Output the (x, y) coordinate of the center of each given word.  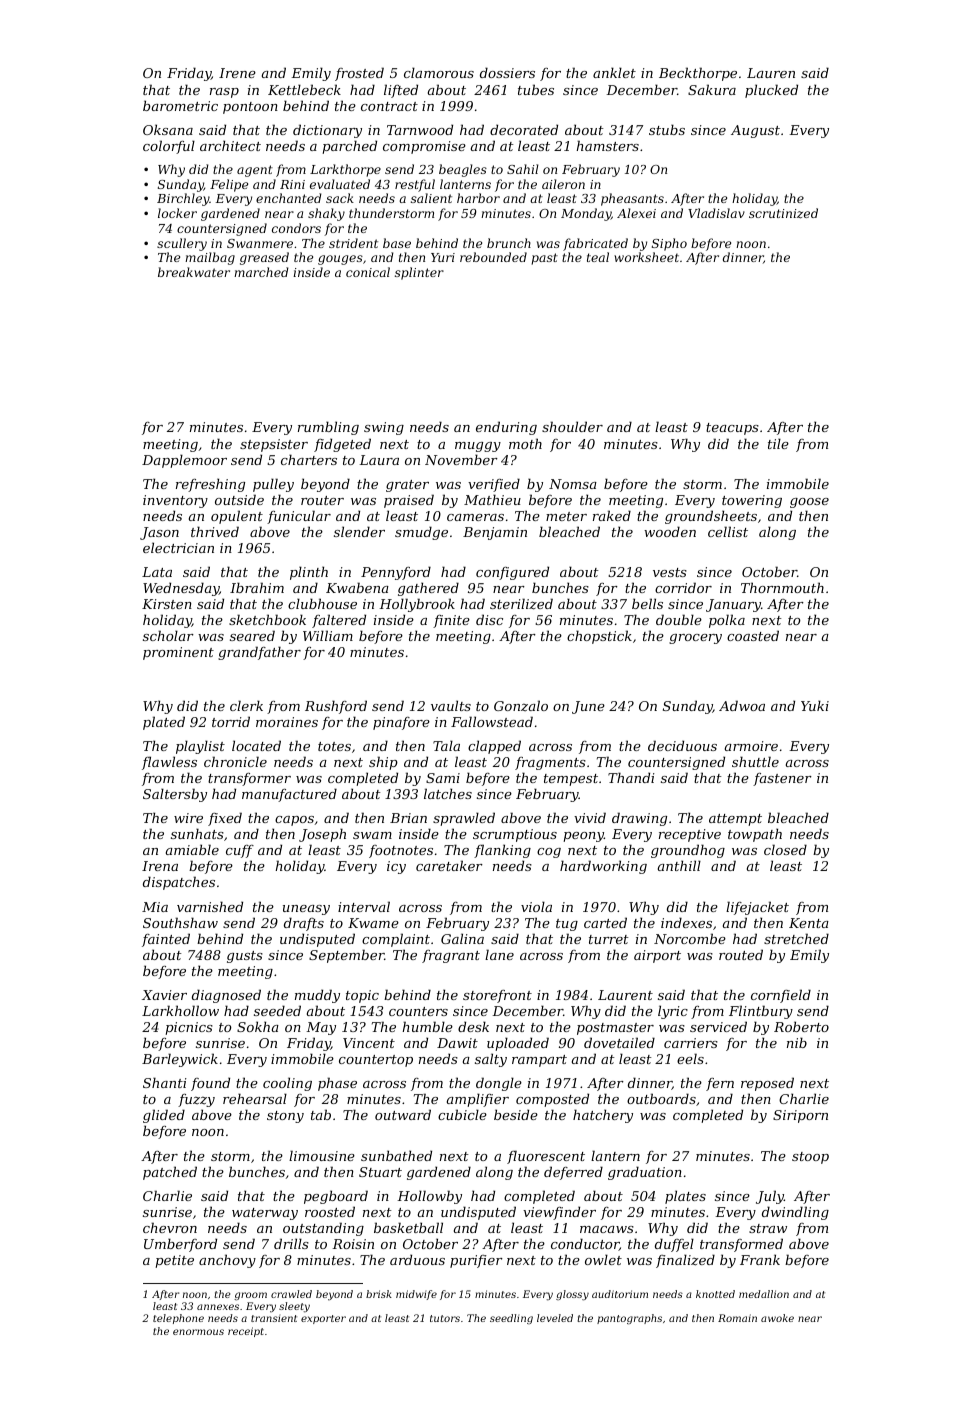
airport (657, 956)
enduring (506, 428)
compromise (424, 147)
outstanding (323, 1229)
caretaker (449, 865)
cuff (240, 851)
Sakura (712, 89)
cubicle (462, 1114)
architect (230, 145)
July (770, 1197)
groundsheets (711, 517)
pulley (273, 485)
